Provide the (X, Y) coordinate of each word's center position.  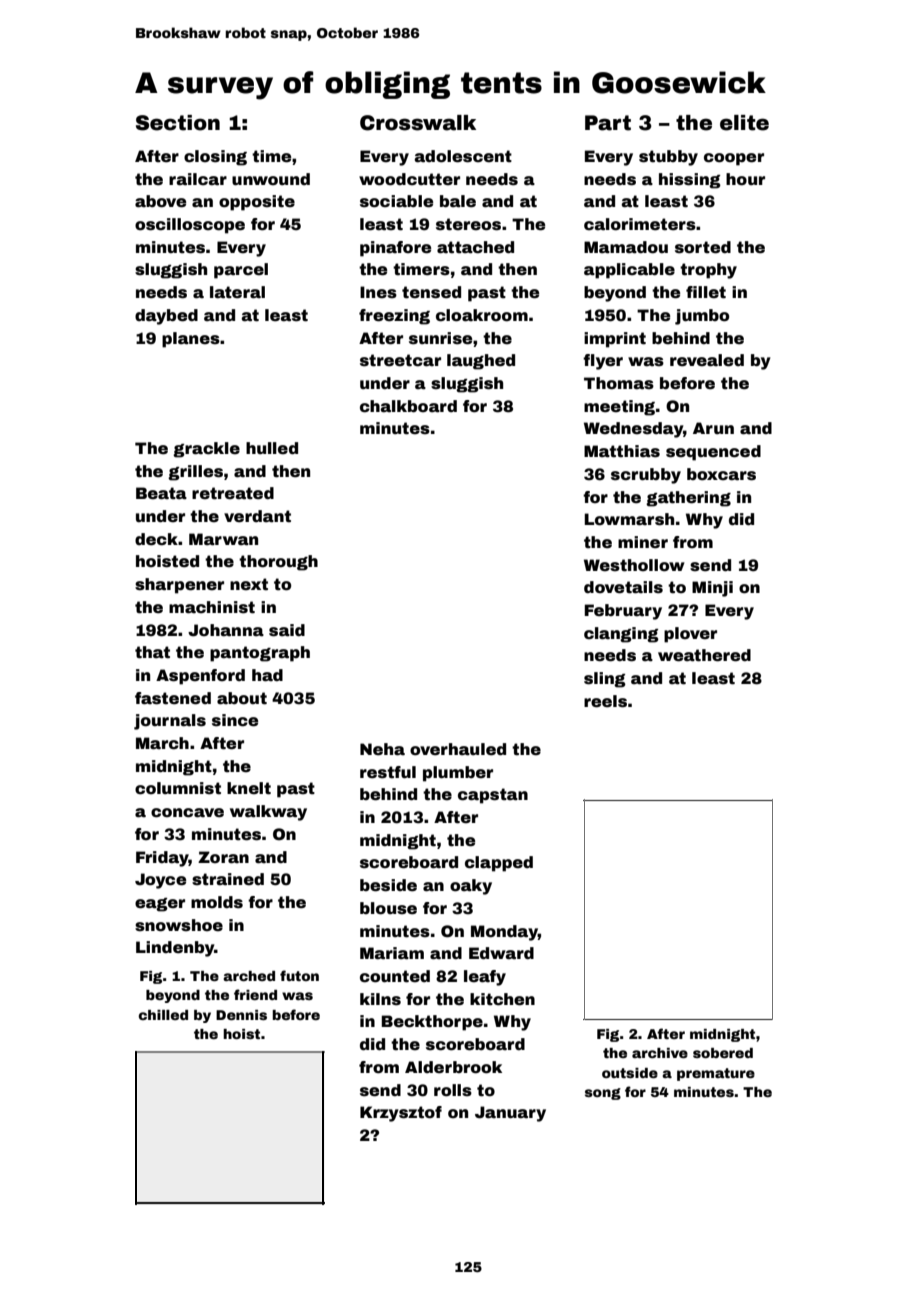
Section (178, 123)
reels (605, 701)
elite (744, 123)
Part (608, 123)
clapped (499, 864)
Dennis (241, 1015)
